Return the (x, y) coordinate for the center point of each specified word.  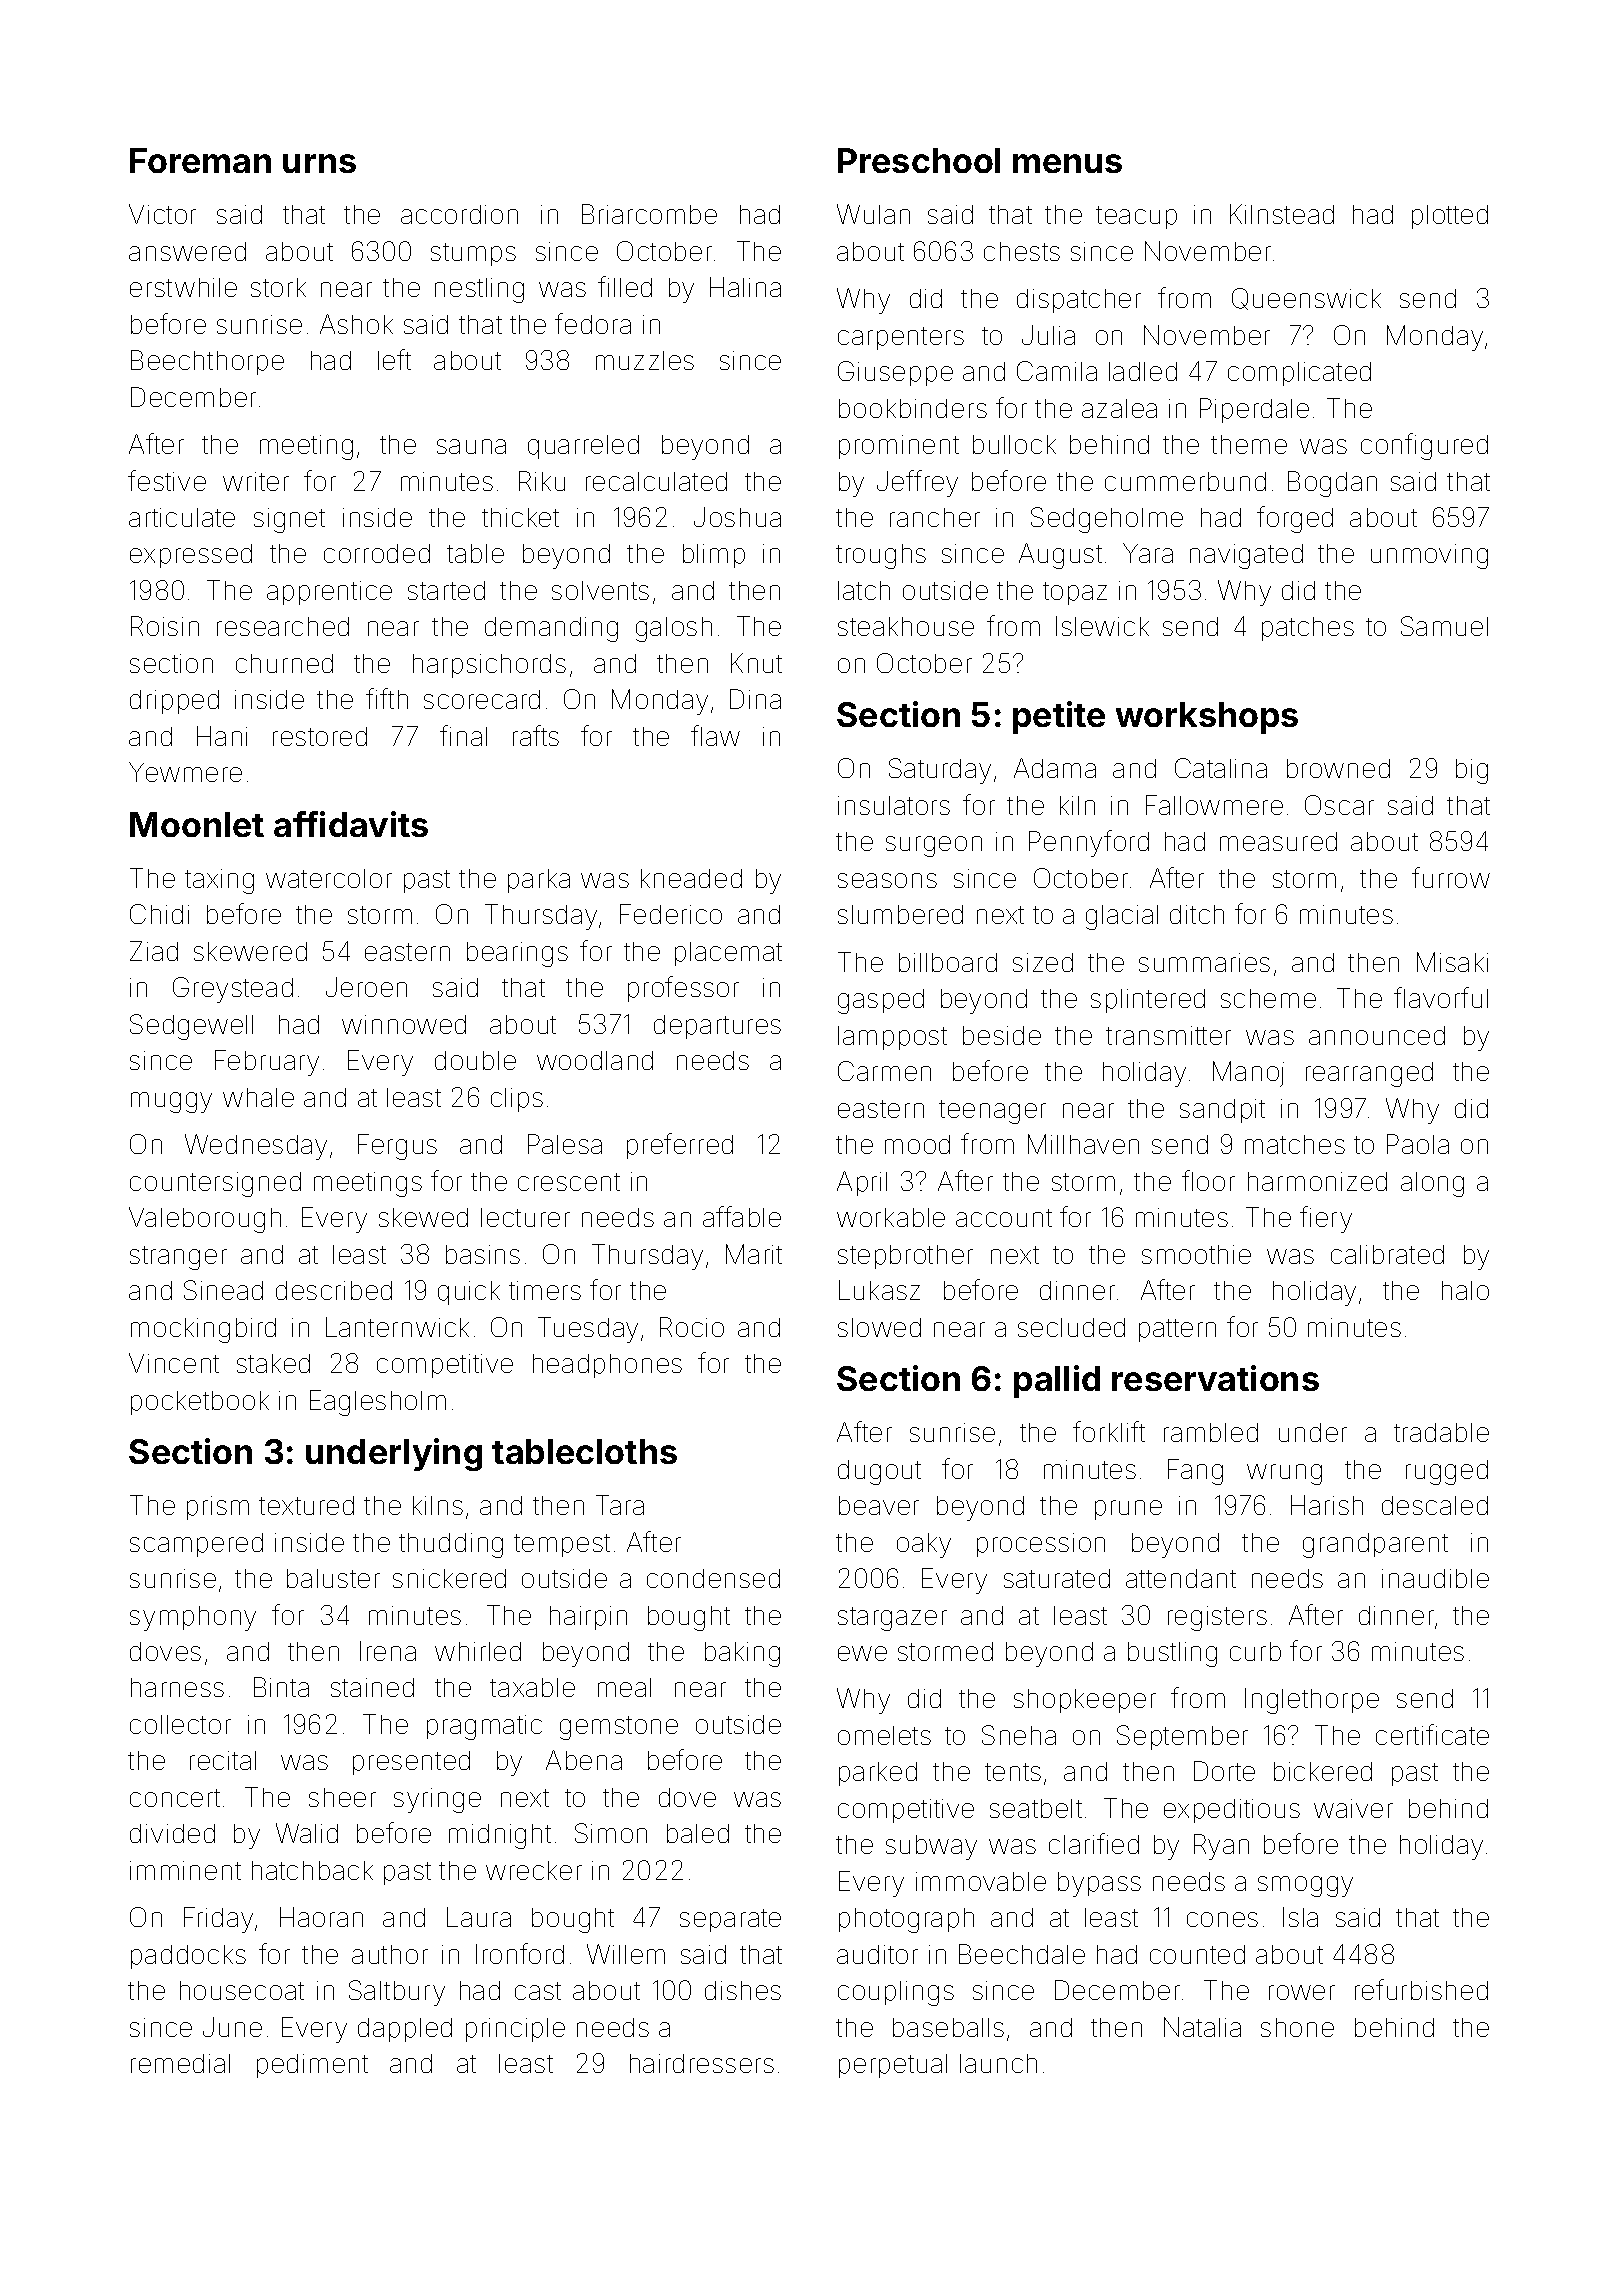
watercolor (329, 878)
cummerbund (1185, 481)
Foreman (200, 160)
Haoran (321, 1917)
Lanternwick (397, 1327)
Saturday (940, 771)
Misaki (1452, 962)
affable (742, 1216)
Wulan (873, 214)
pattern (1177, 1330)
